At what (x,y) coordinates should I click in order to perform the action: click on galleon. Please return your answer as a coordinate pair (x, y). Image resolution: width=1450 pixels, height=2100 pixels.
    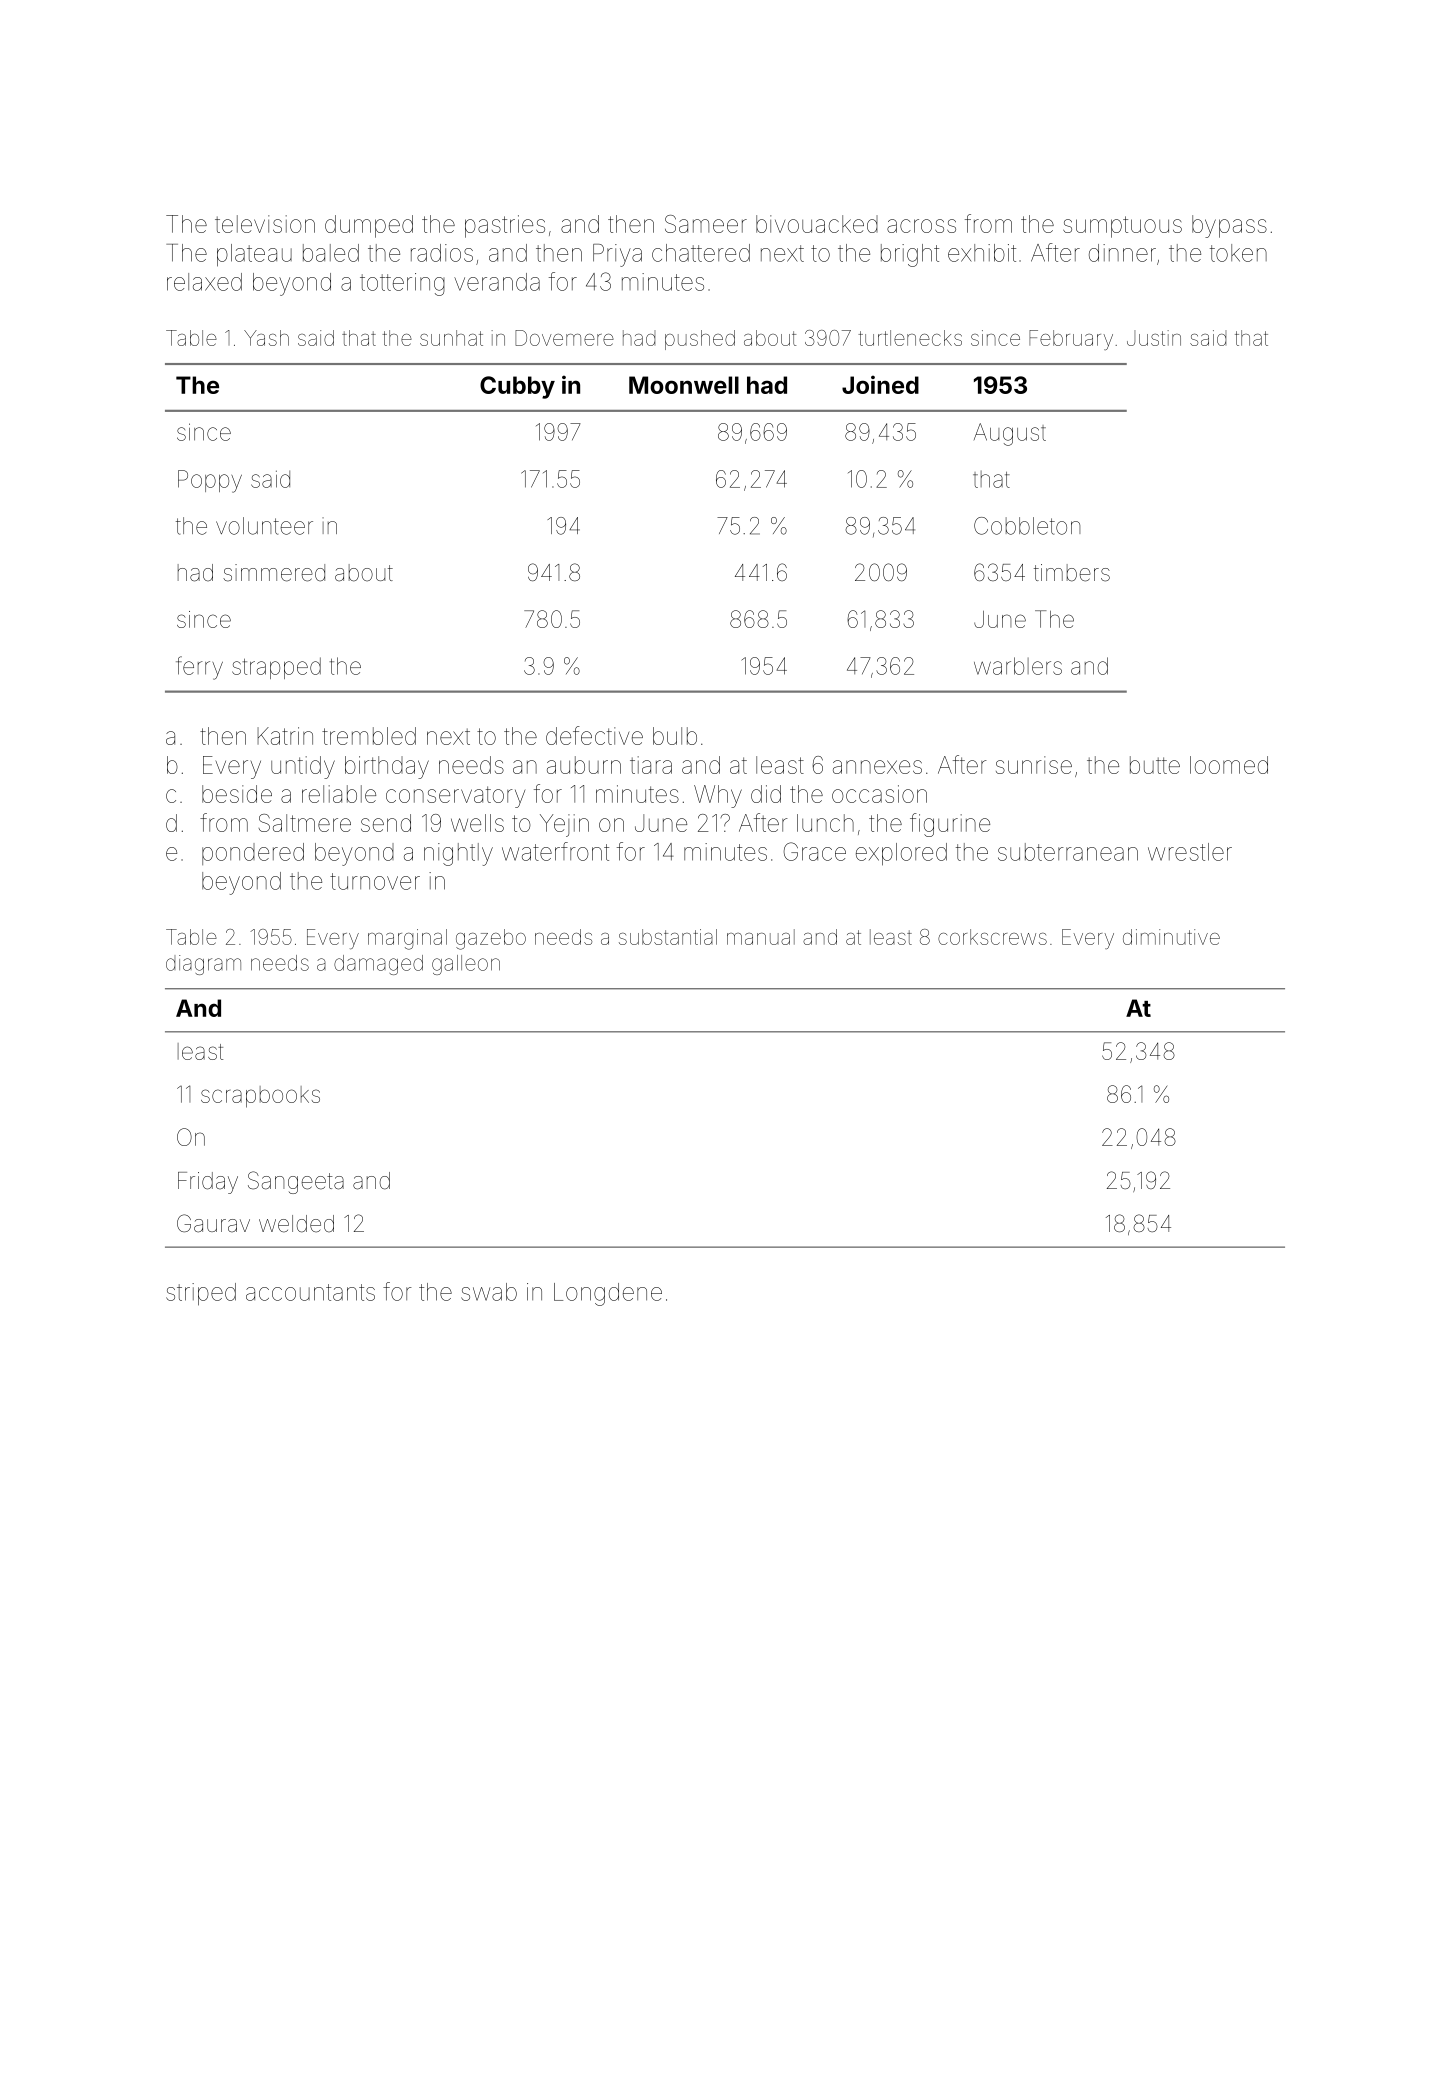
    Looking at the image, I should click on (466, 965).
